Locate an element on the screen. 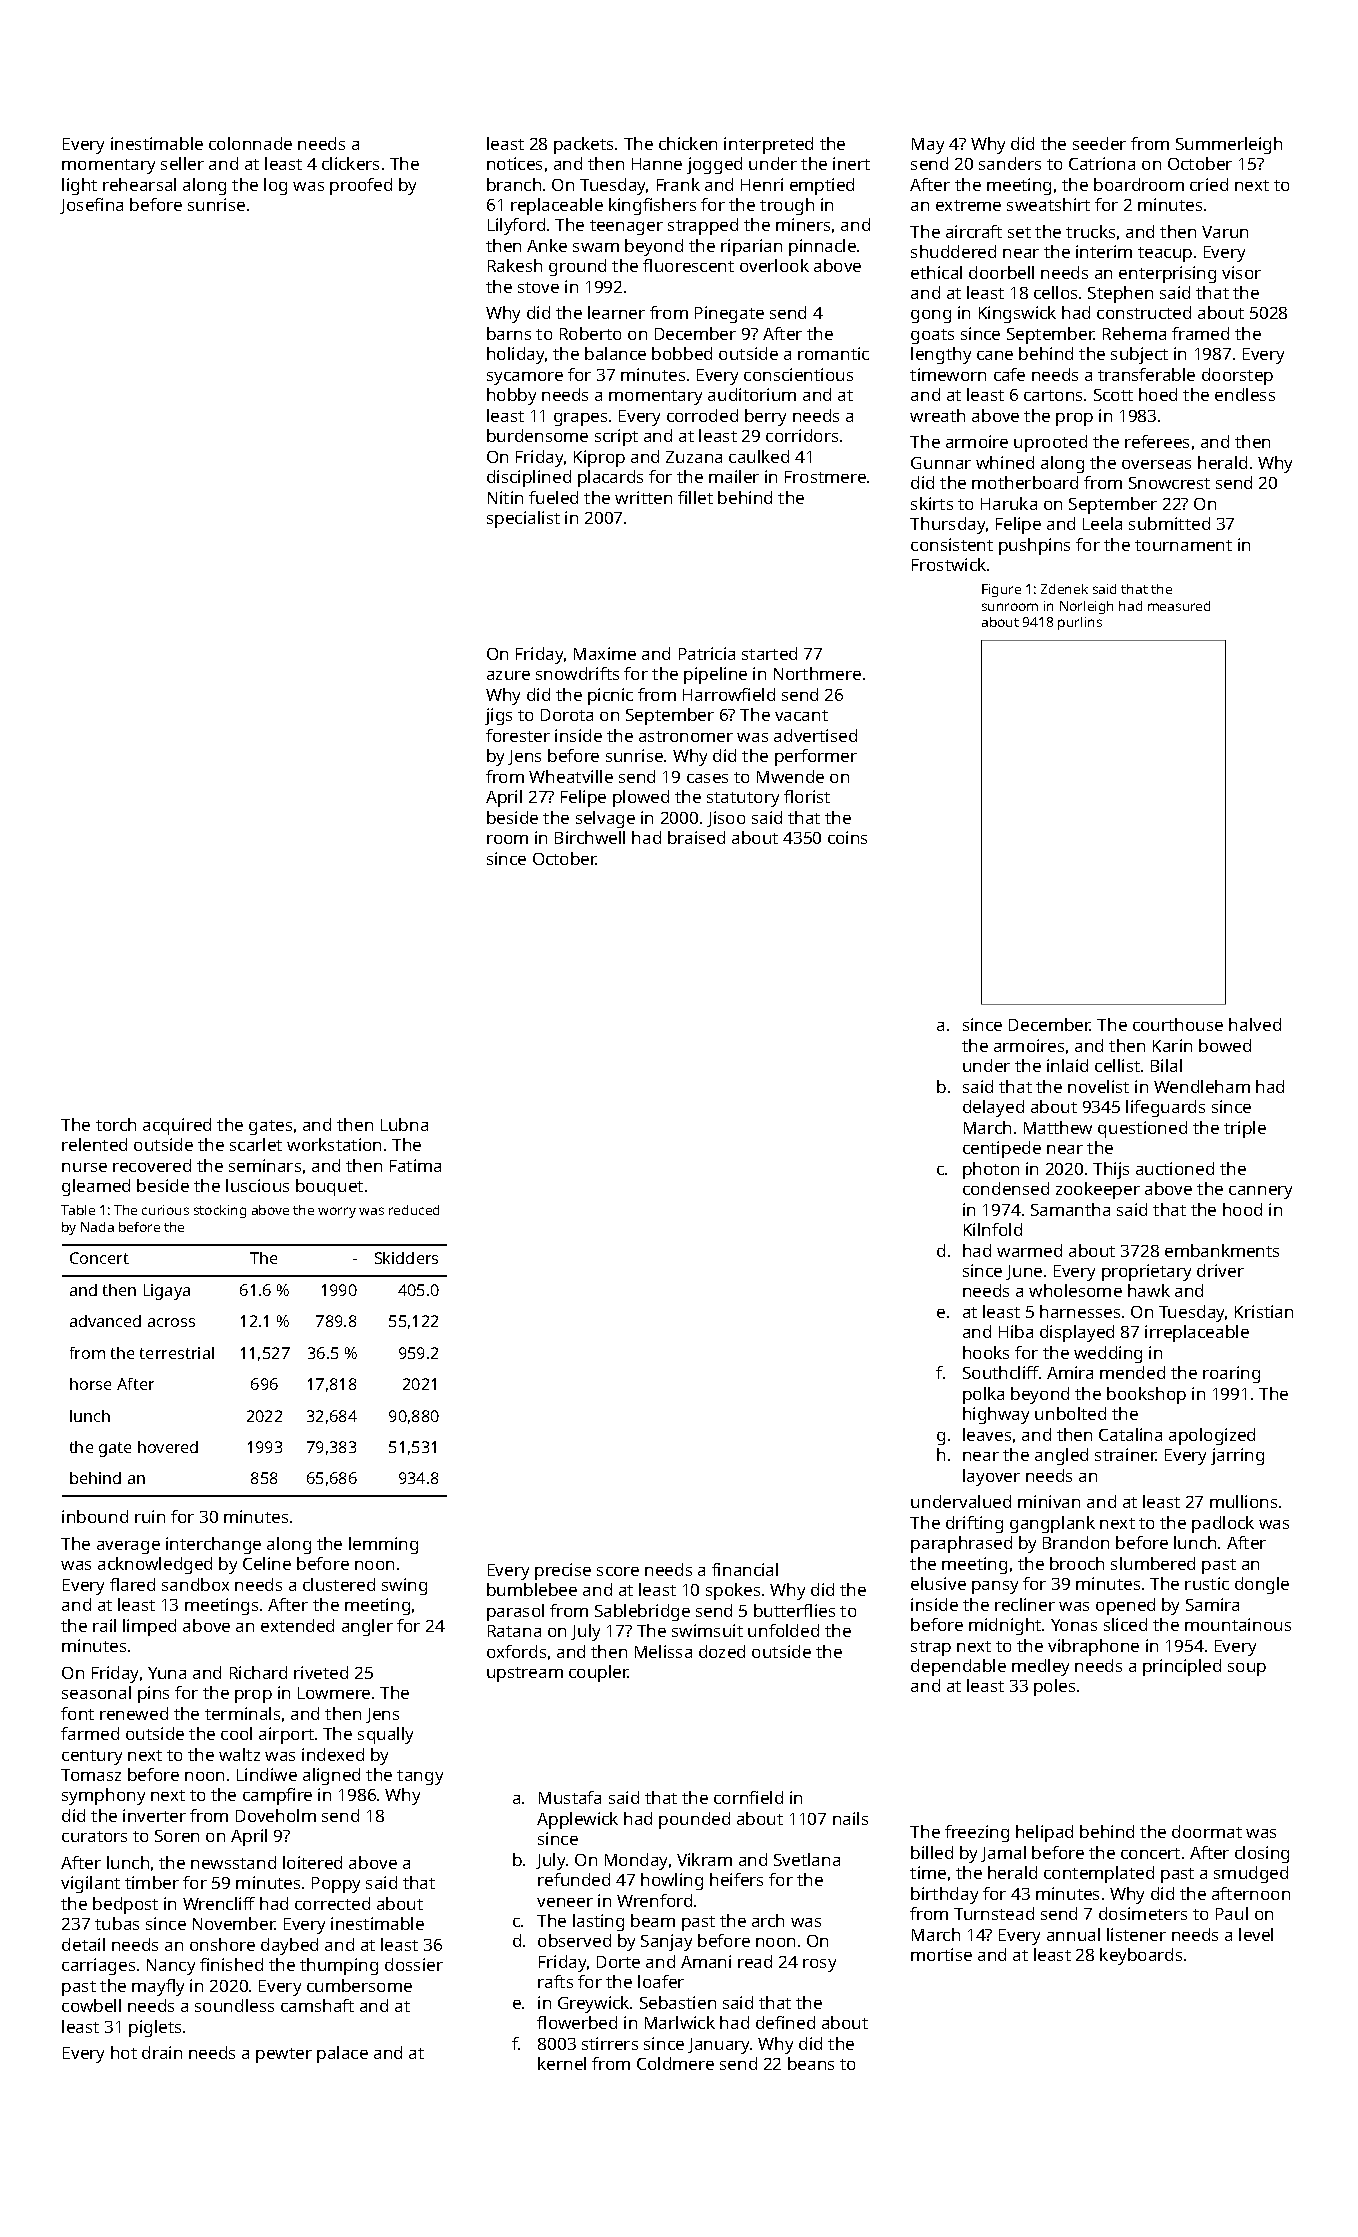  score is located at coordinates (618, 1571).
